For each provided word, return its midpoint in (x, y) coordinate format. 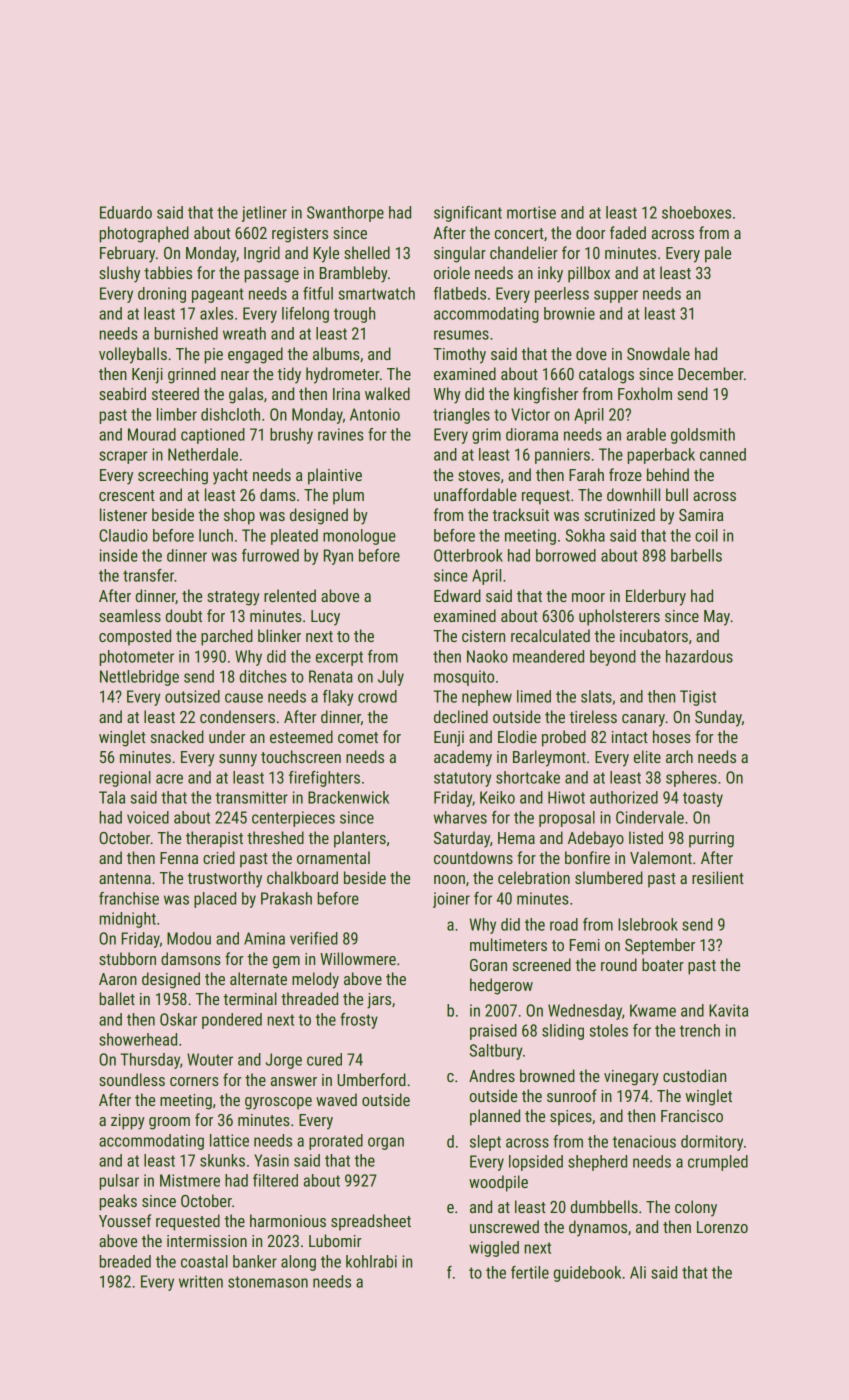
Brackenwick (348, 797)
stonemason (268, 1282)
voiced (148, 817)
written (201, 1281)
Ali (638, 1272)
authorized (624, 797)
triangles (461, 416)
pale (718, 254)
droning (162, 295)
